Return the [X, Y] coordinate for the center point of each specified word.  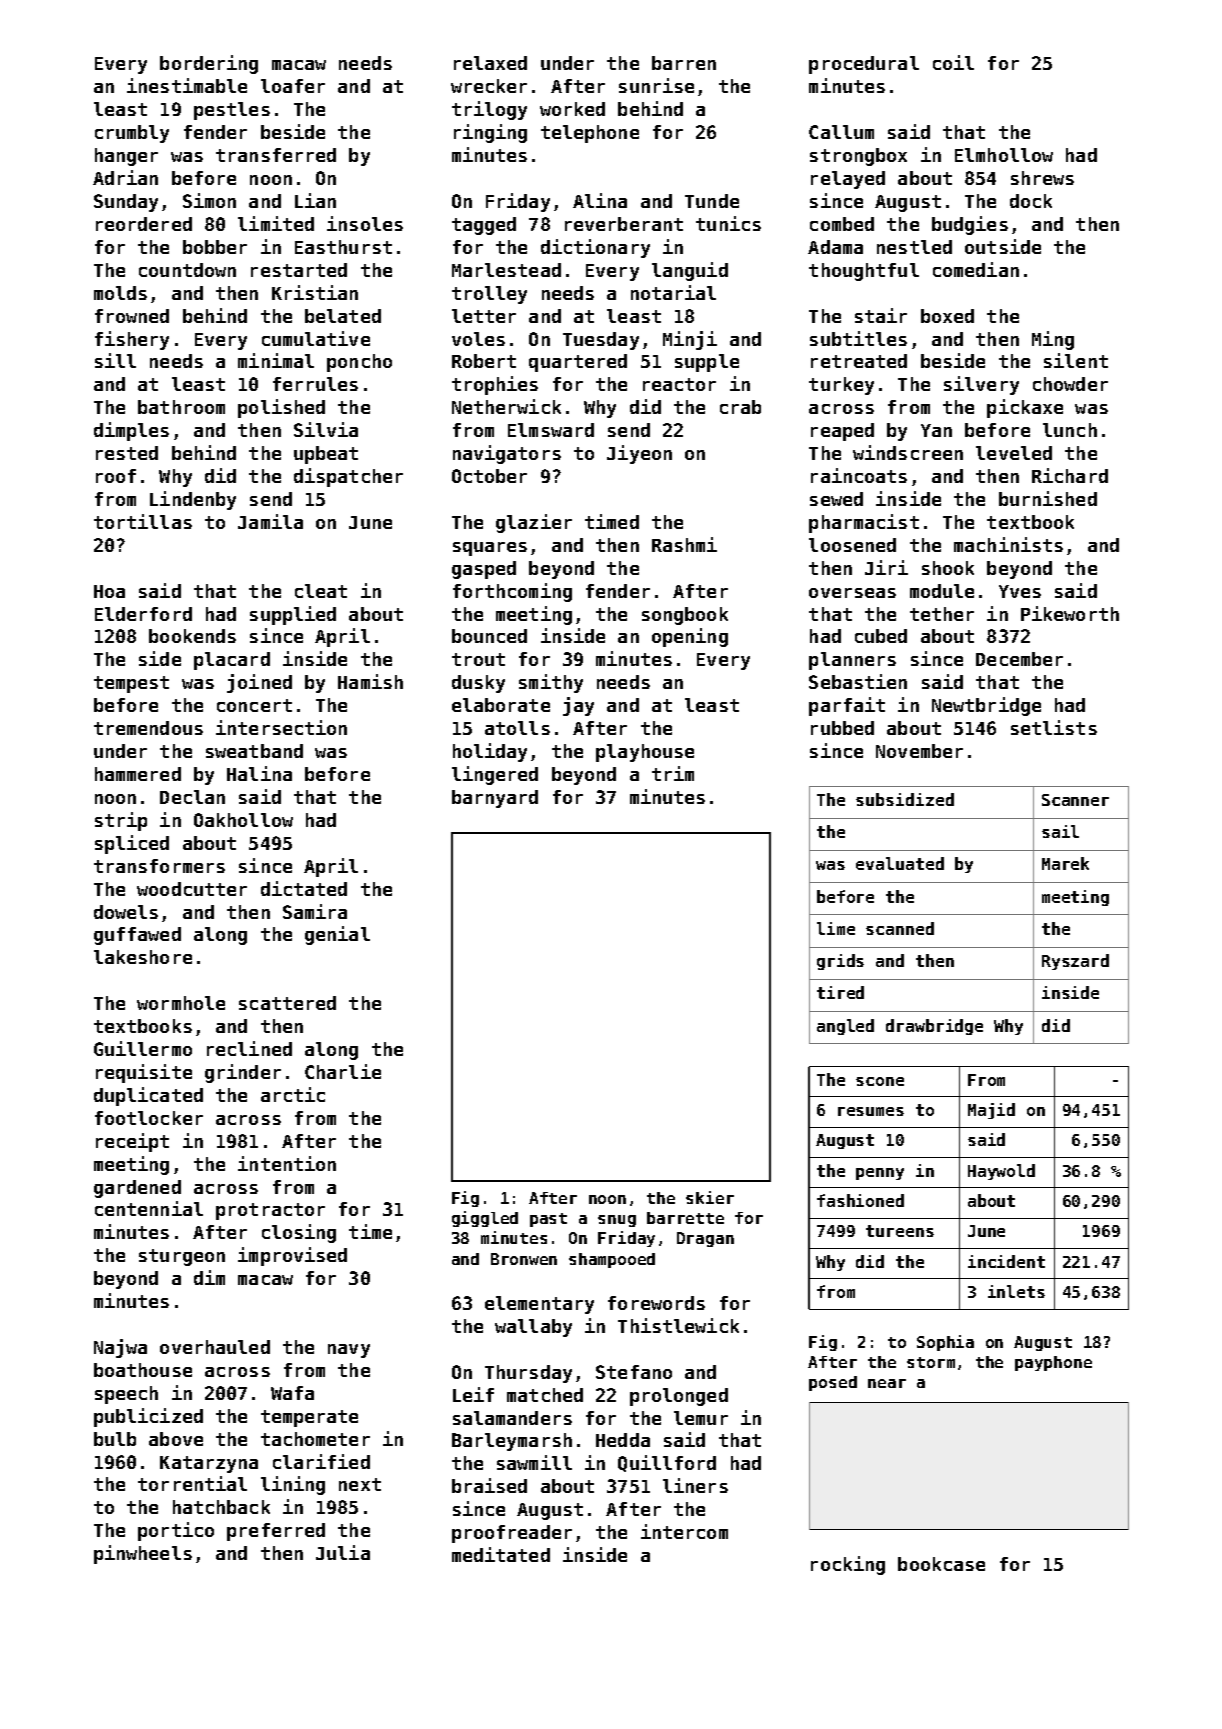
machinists [1008, 544]
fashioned [860, 1200]
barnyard [495, 799]
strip [121, 821]
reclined [249, 1048]
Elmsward [551, 430]
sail [1060, 831]
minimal [276, 360]
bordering [209, 64]
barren [684, 63]
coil [953, 62]
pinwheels [143, 1554]
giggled [485, 1219]
